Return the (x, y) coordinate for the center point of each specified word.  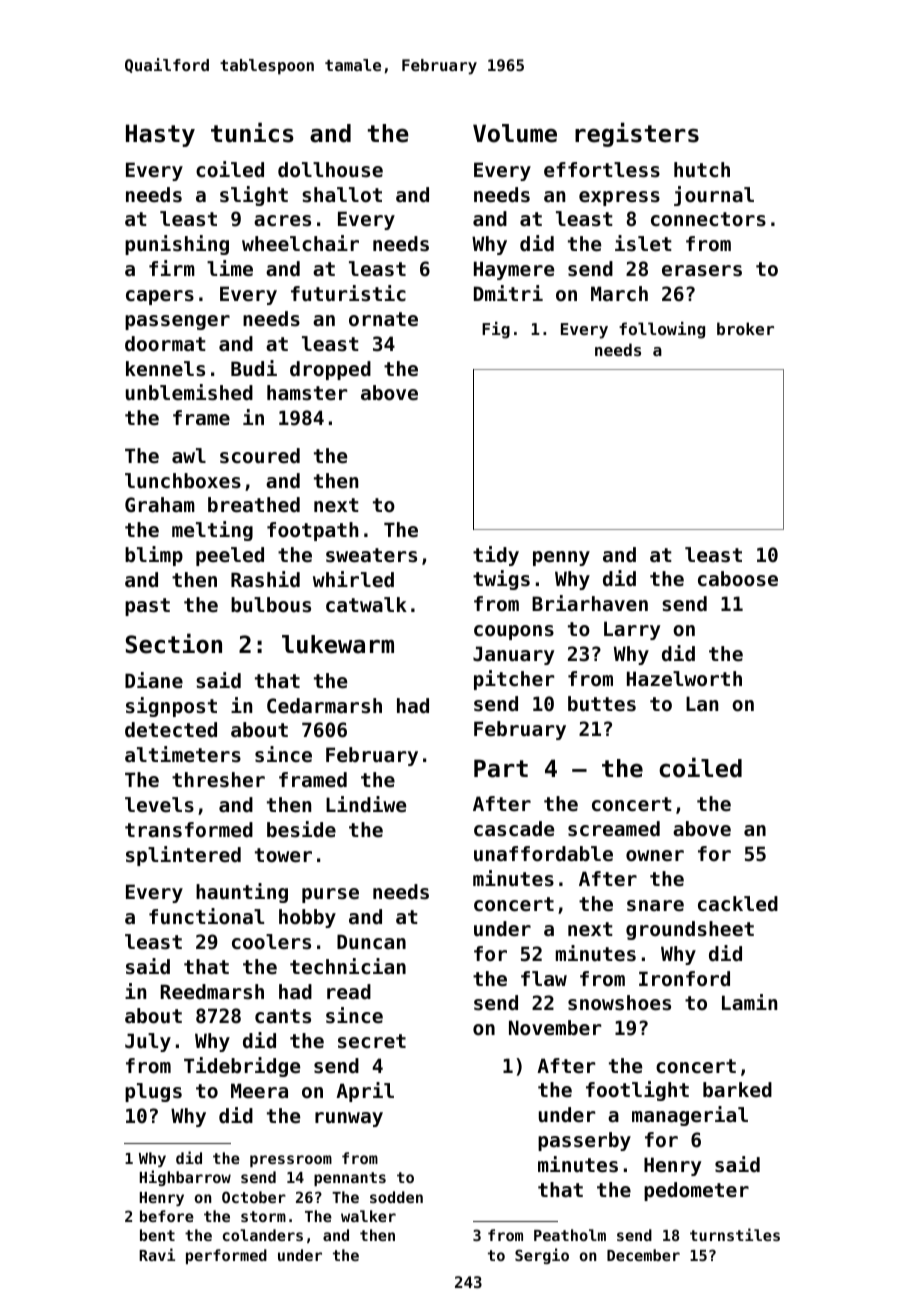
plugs (153, 1092)
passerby (584, 1141)
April (365, 1092)
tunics (252, 132)
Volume (515, 133)
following (662, 330)
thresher (218, 780)
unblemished (189, 392)
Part (501, 768)
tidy (496, 556)
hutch (702, 170)
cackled (738, 904)
